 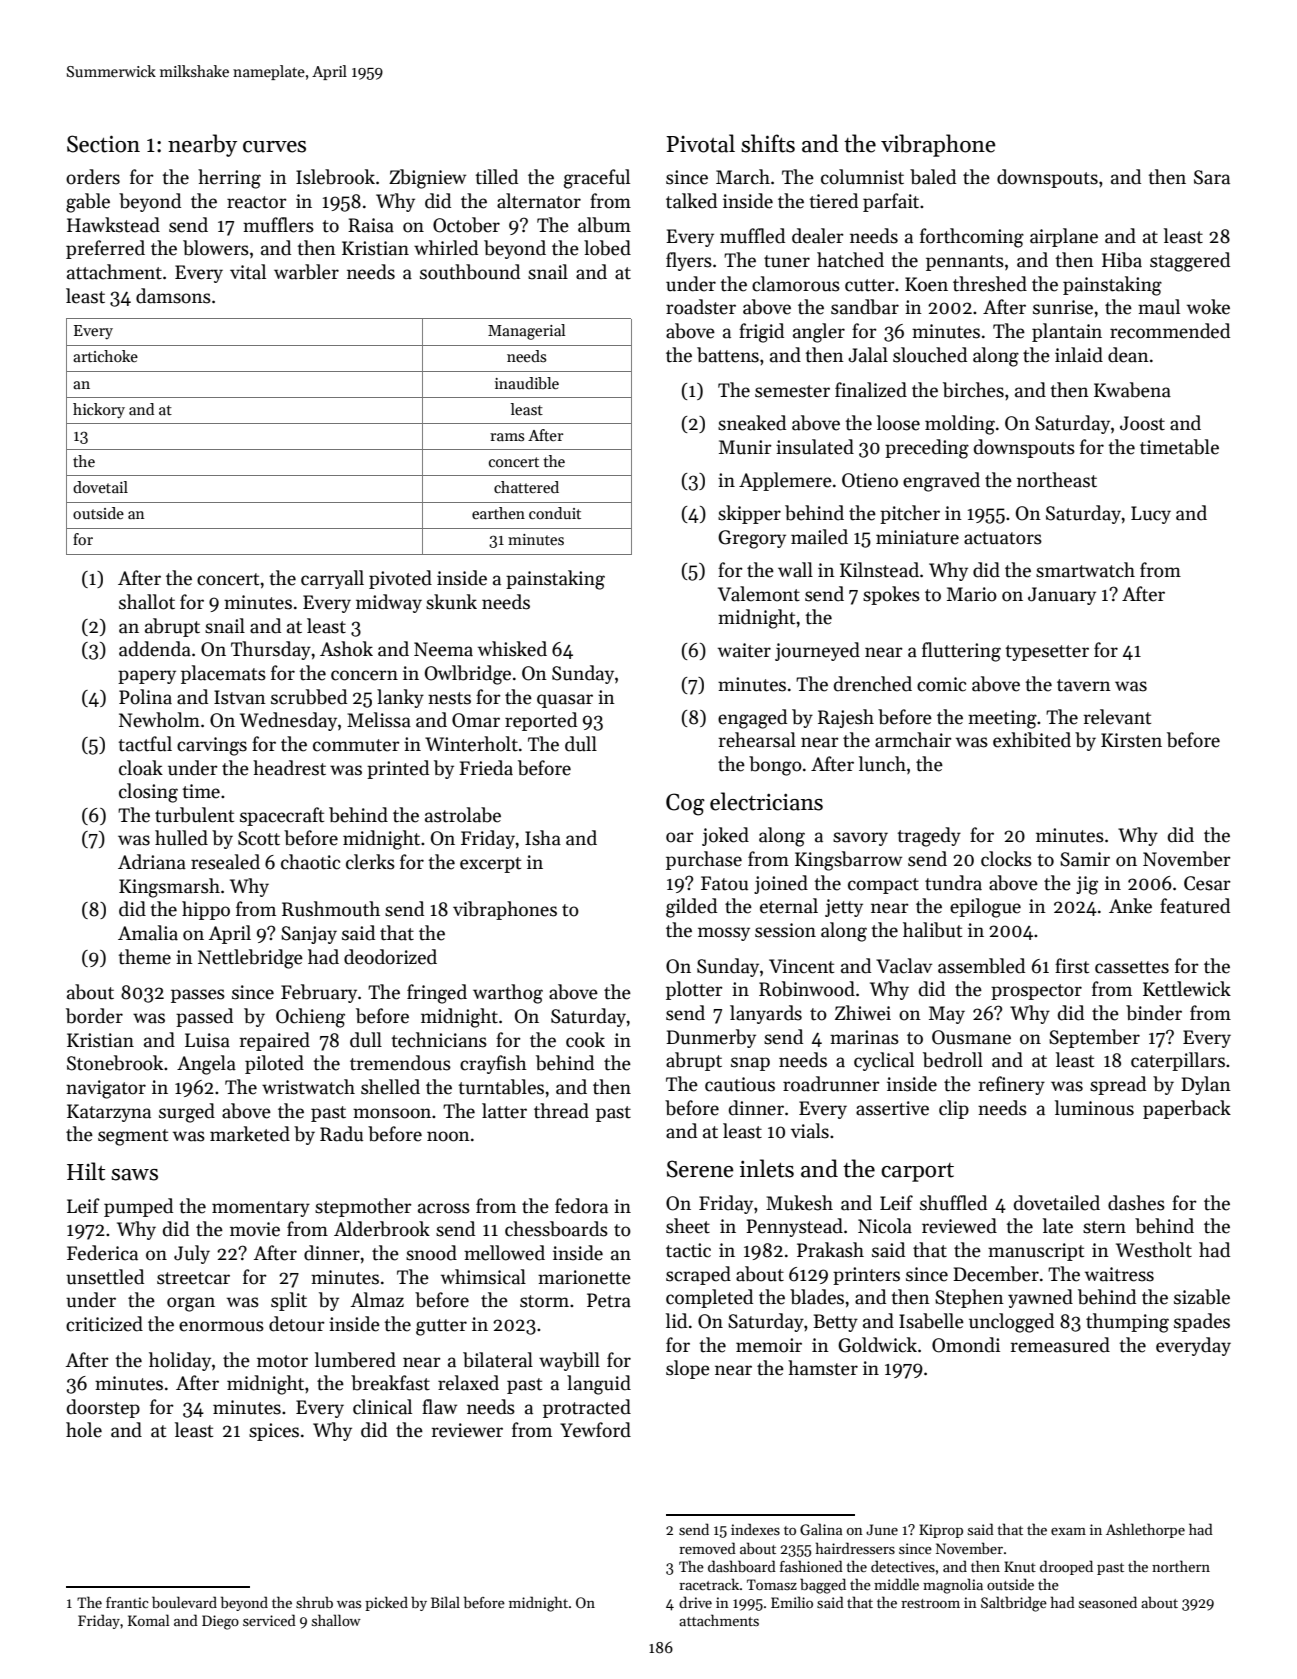 What do you see at coordinates (274, 1041) in the document?
I see `repaired` at bounding box center [274, 1041].
